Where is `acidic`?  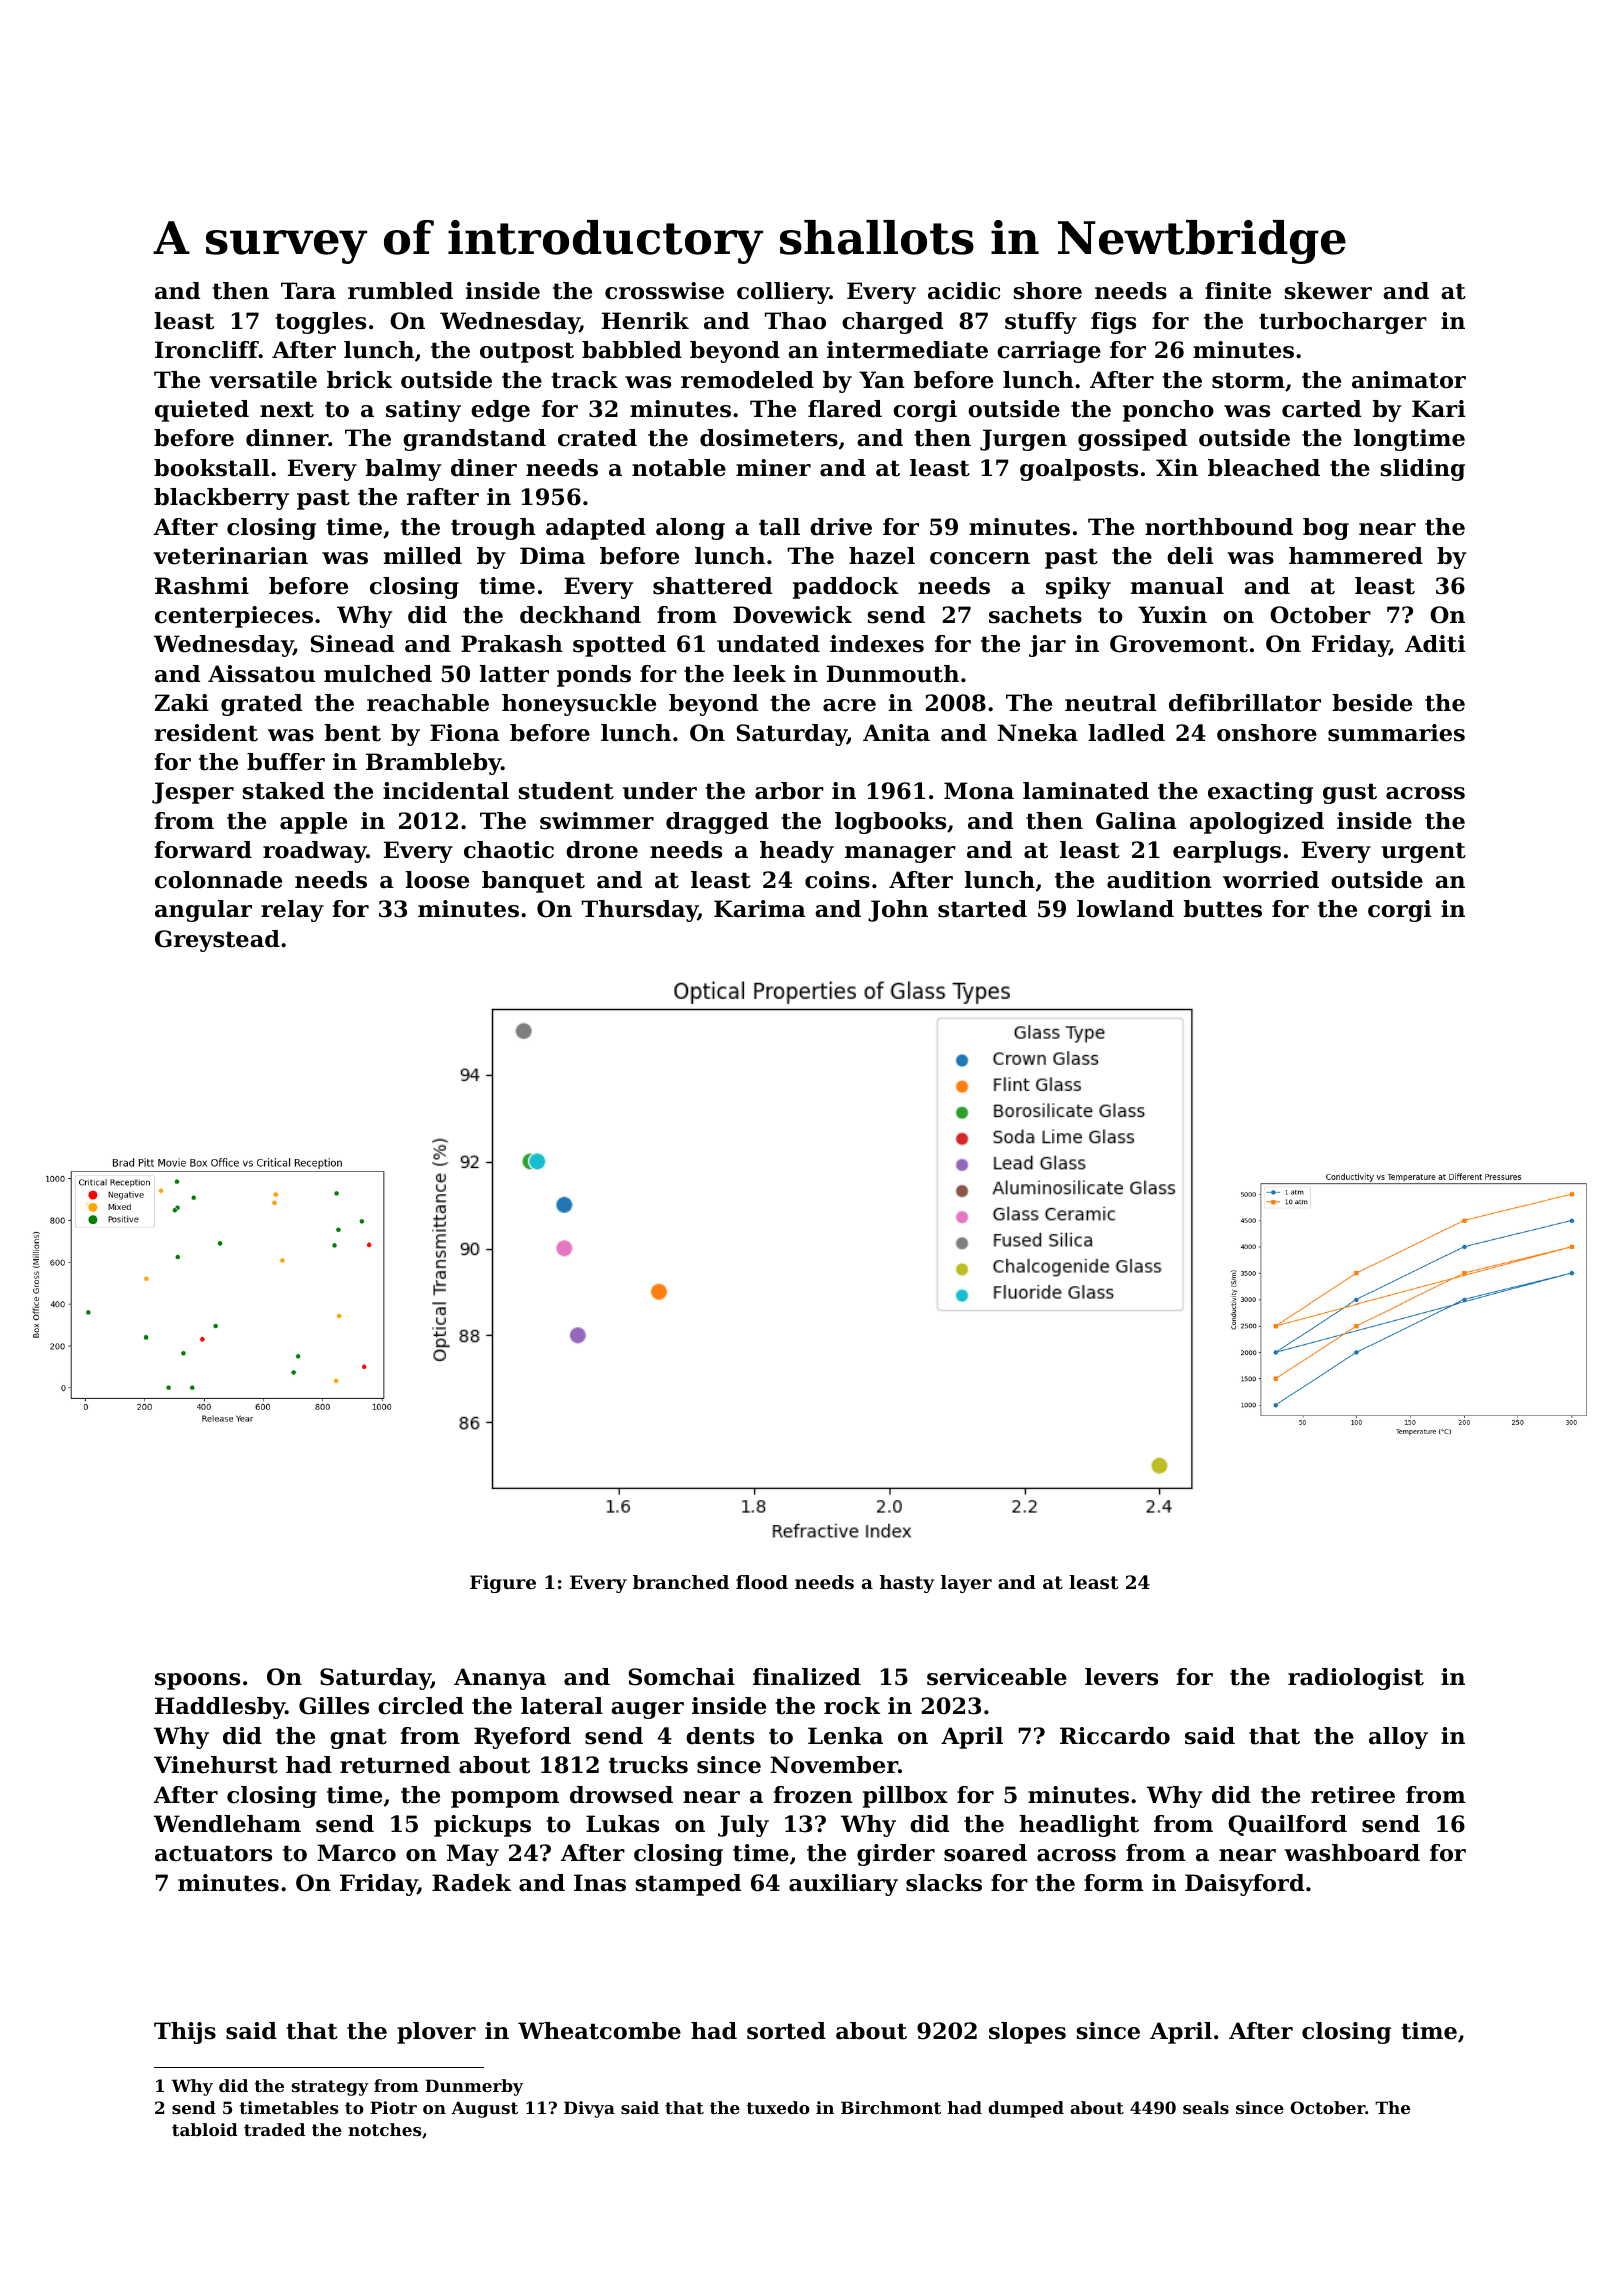
acidic is located at coordinates (964, 291).
